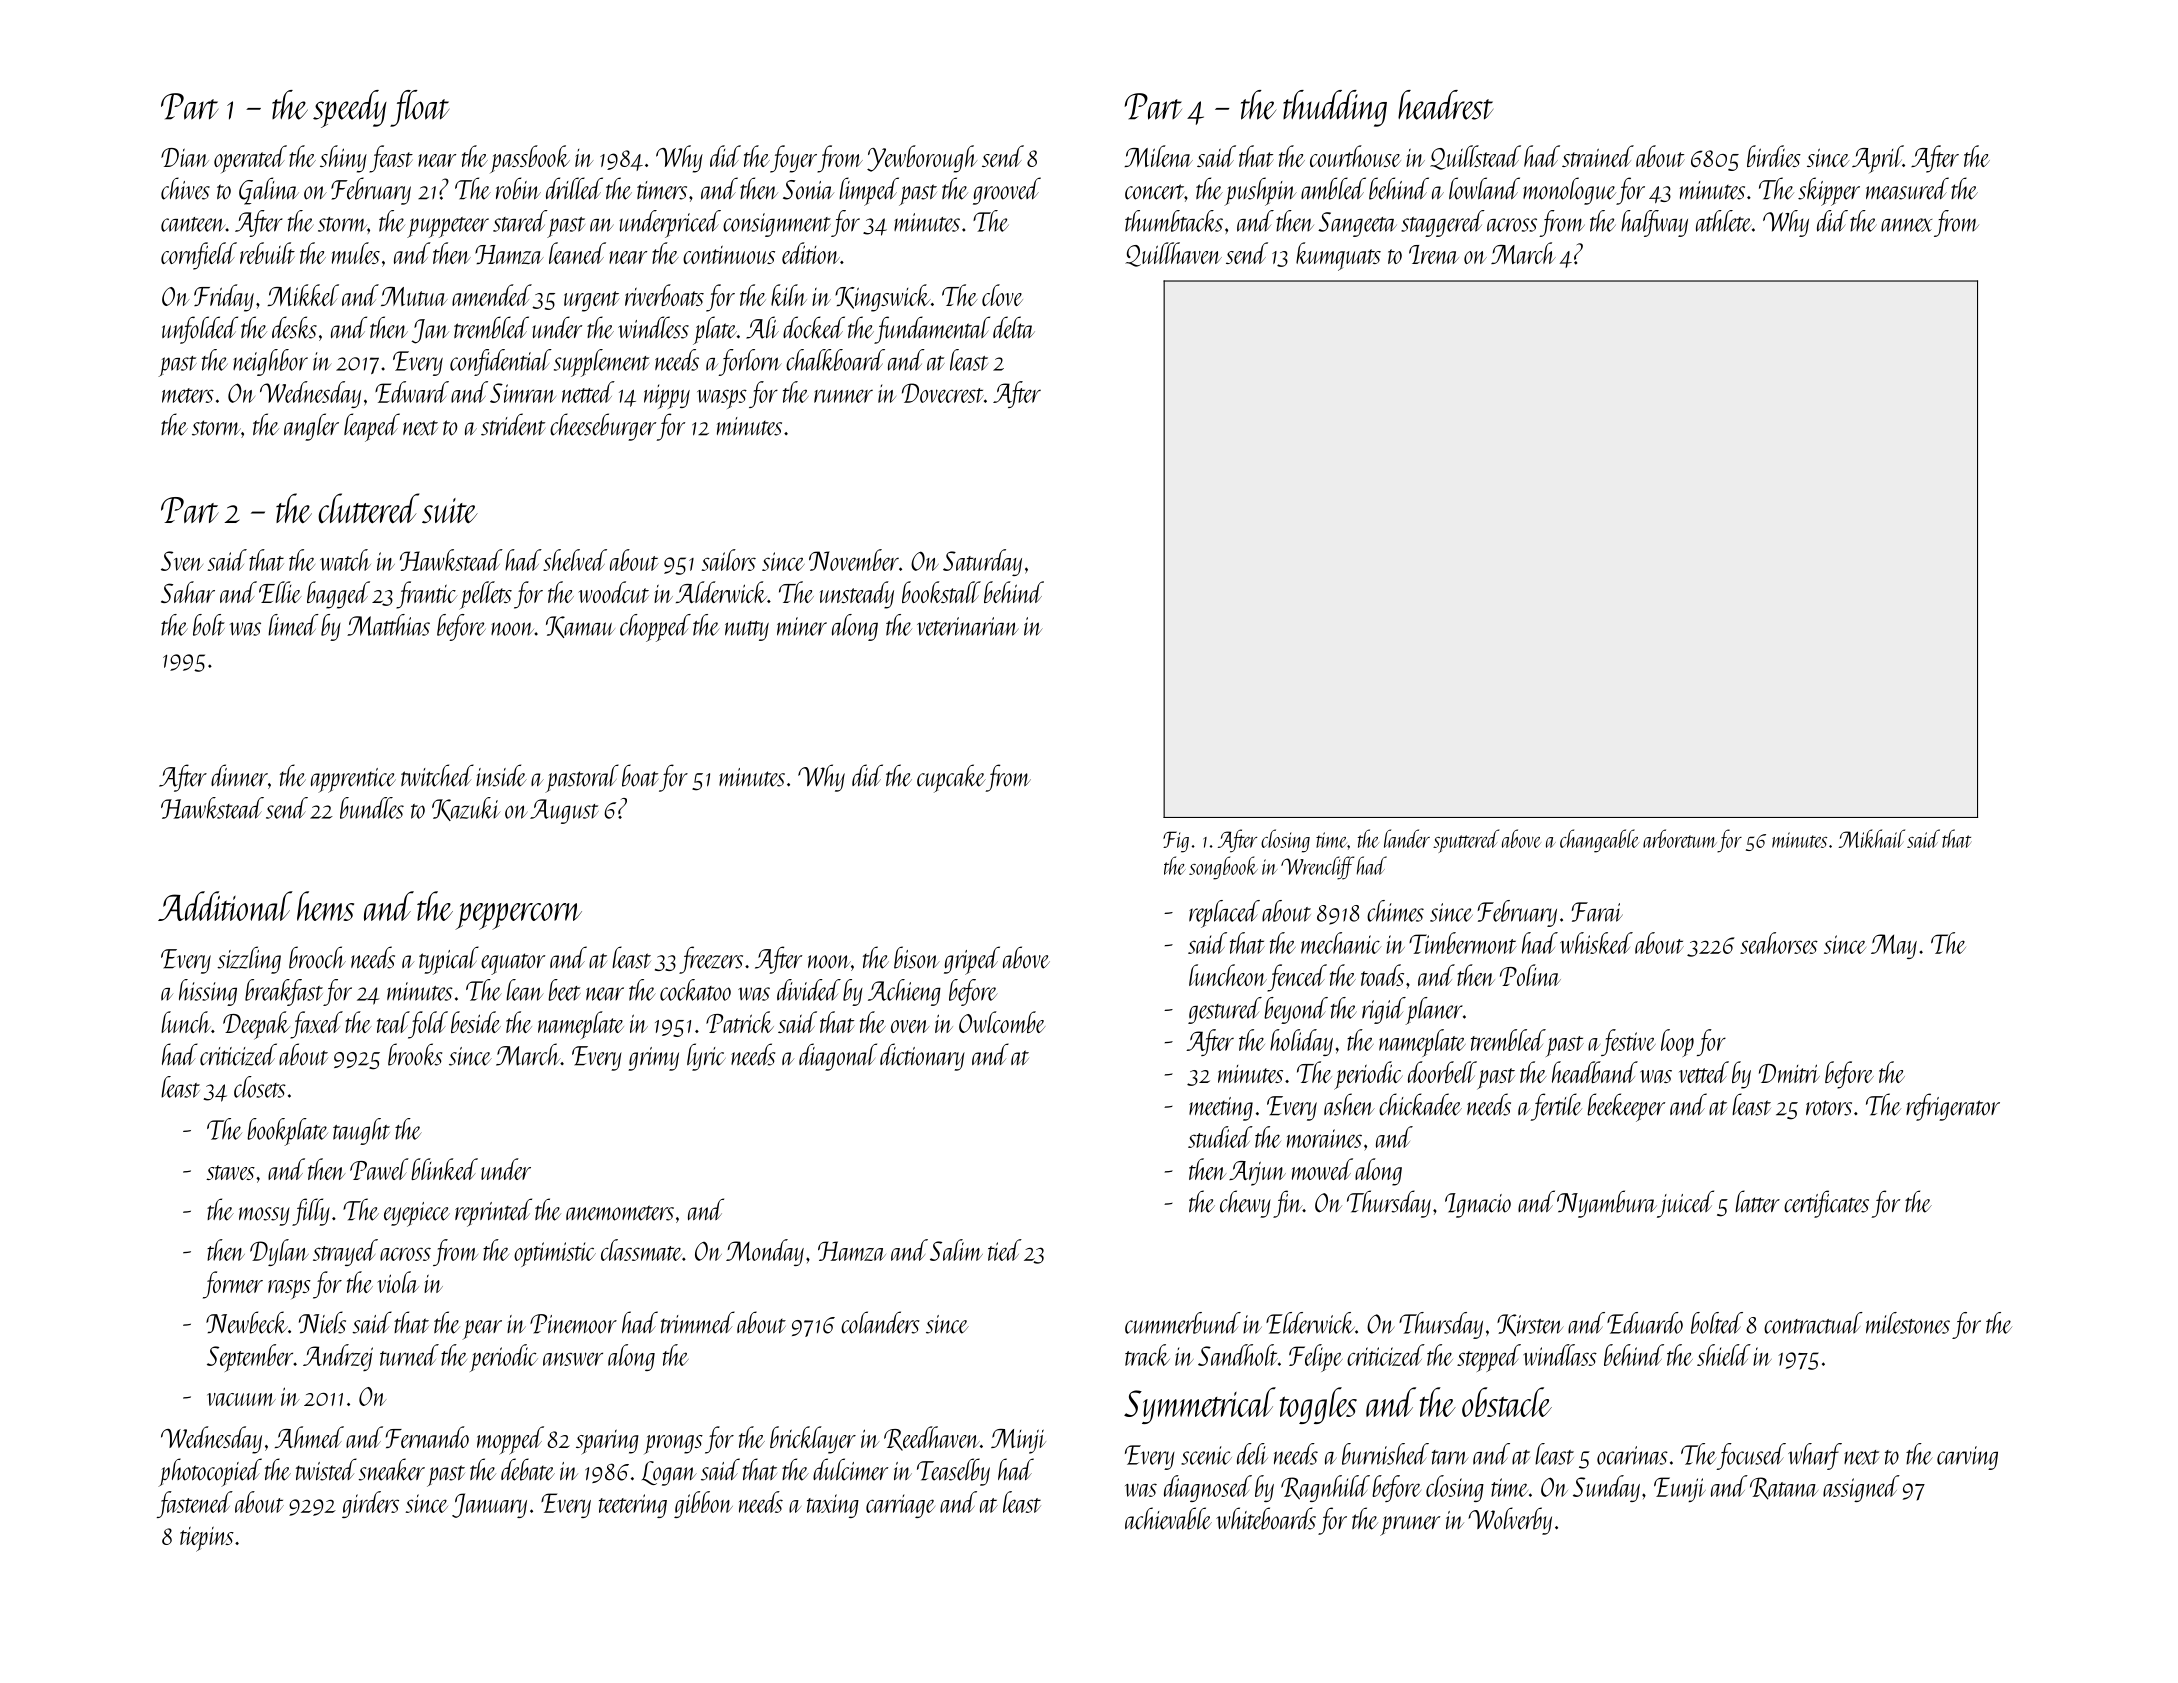  I want to click on birdies, so click(1774, 156).
